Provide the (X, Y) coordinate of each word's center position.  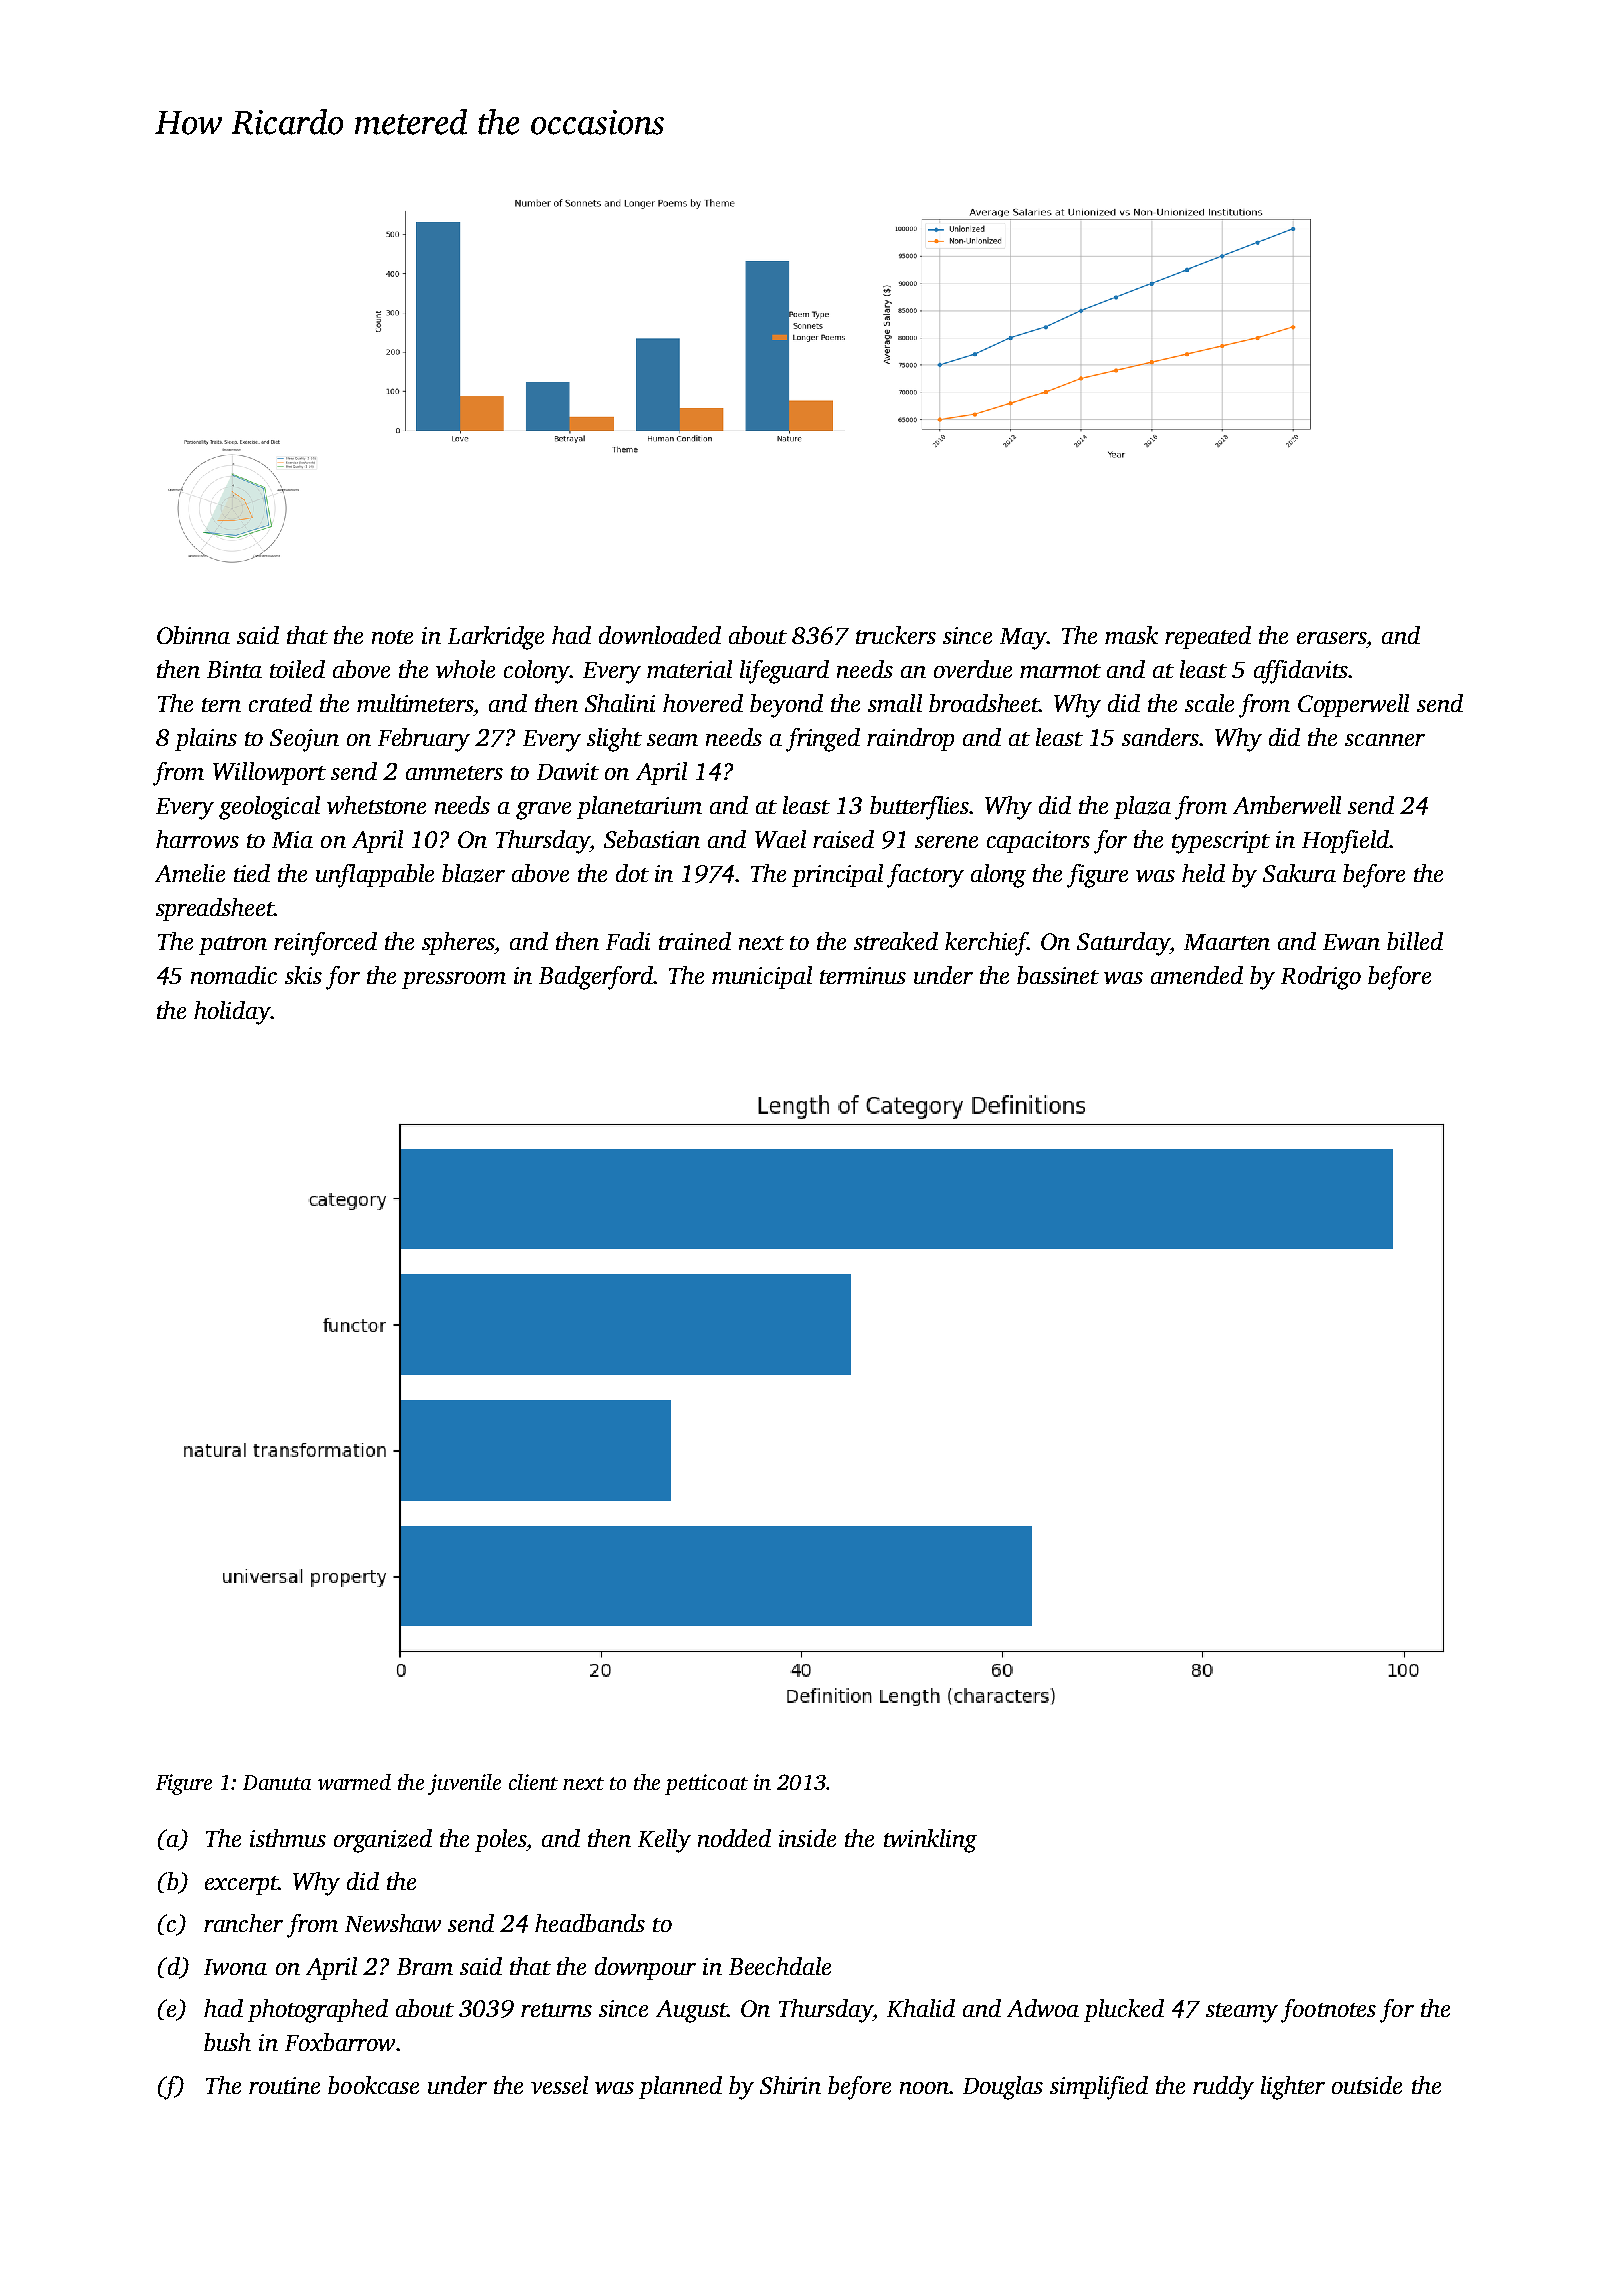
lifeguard (784, 672)
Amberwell (1287, 805)
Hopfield (1345, 842)
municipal (762, 977)
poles (501, 1840)
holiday (232, 1013)
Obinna (193, 635)
